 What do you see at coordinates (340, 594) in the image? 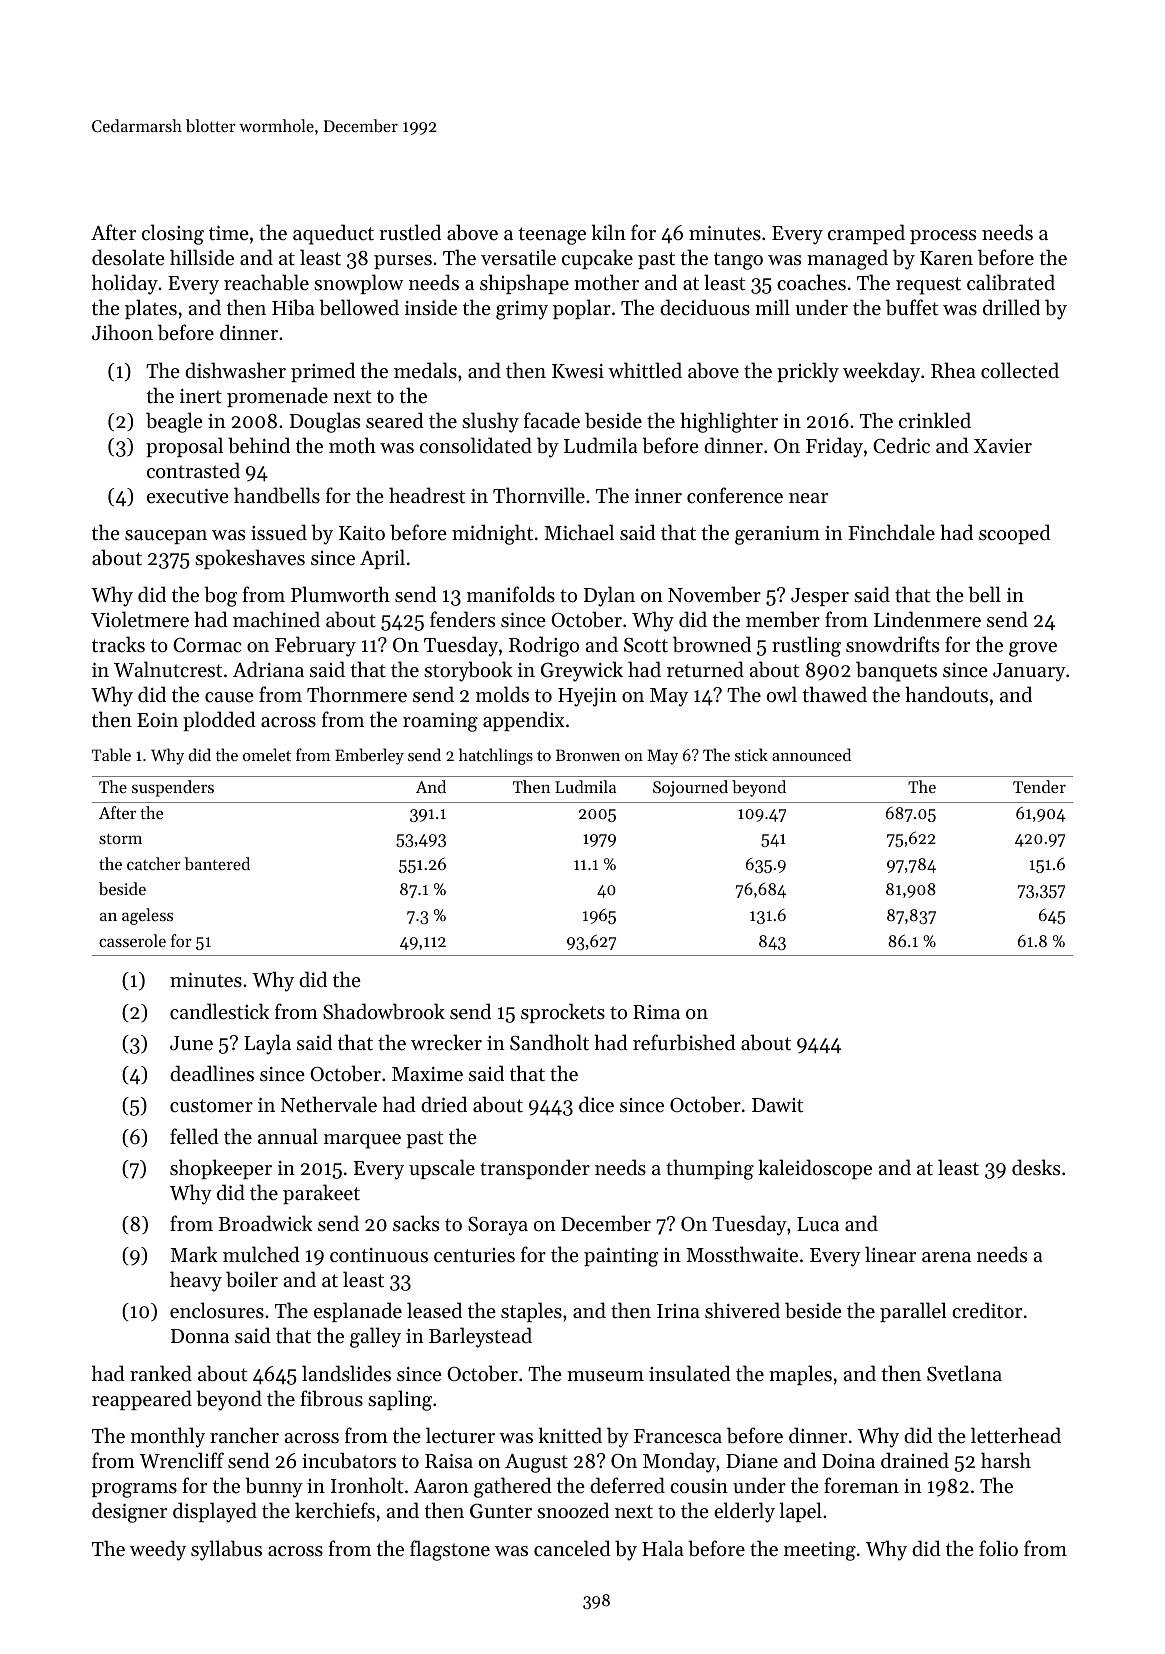
I see `Plumworth` at bounding box center [340, 594].
